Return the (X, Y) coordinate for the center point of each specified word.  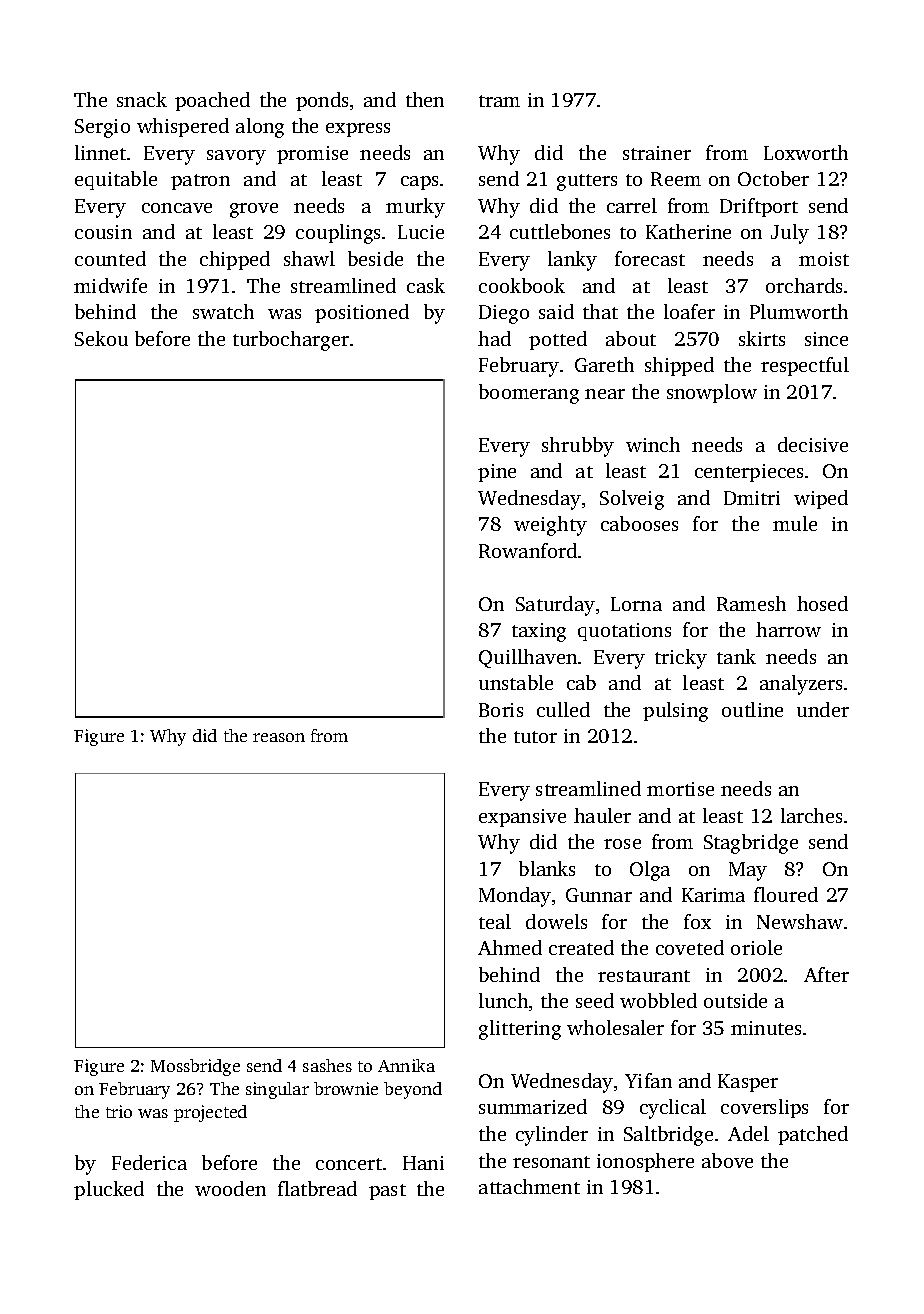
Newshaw (800, 921)
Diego (504, 314)
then (425, 99)
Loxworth (806, 152)
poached (212, 101)
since (826, 339)
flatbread (317, 1188)
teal (495, 921)
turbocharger (291, 341)
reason (279, 737)
